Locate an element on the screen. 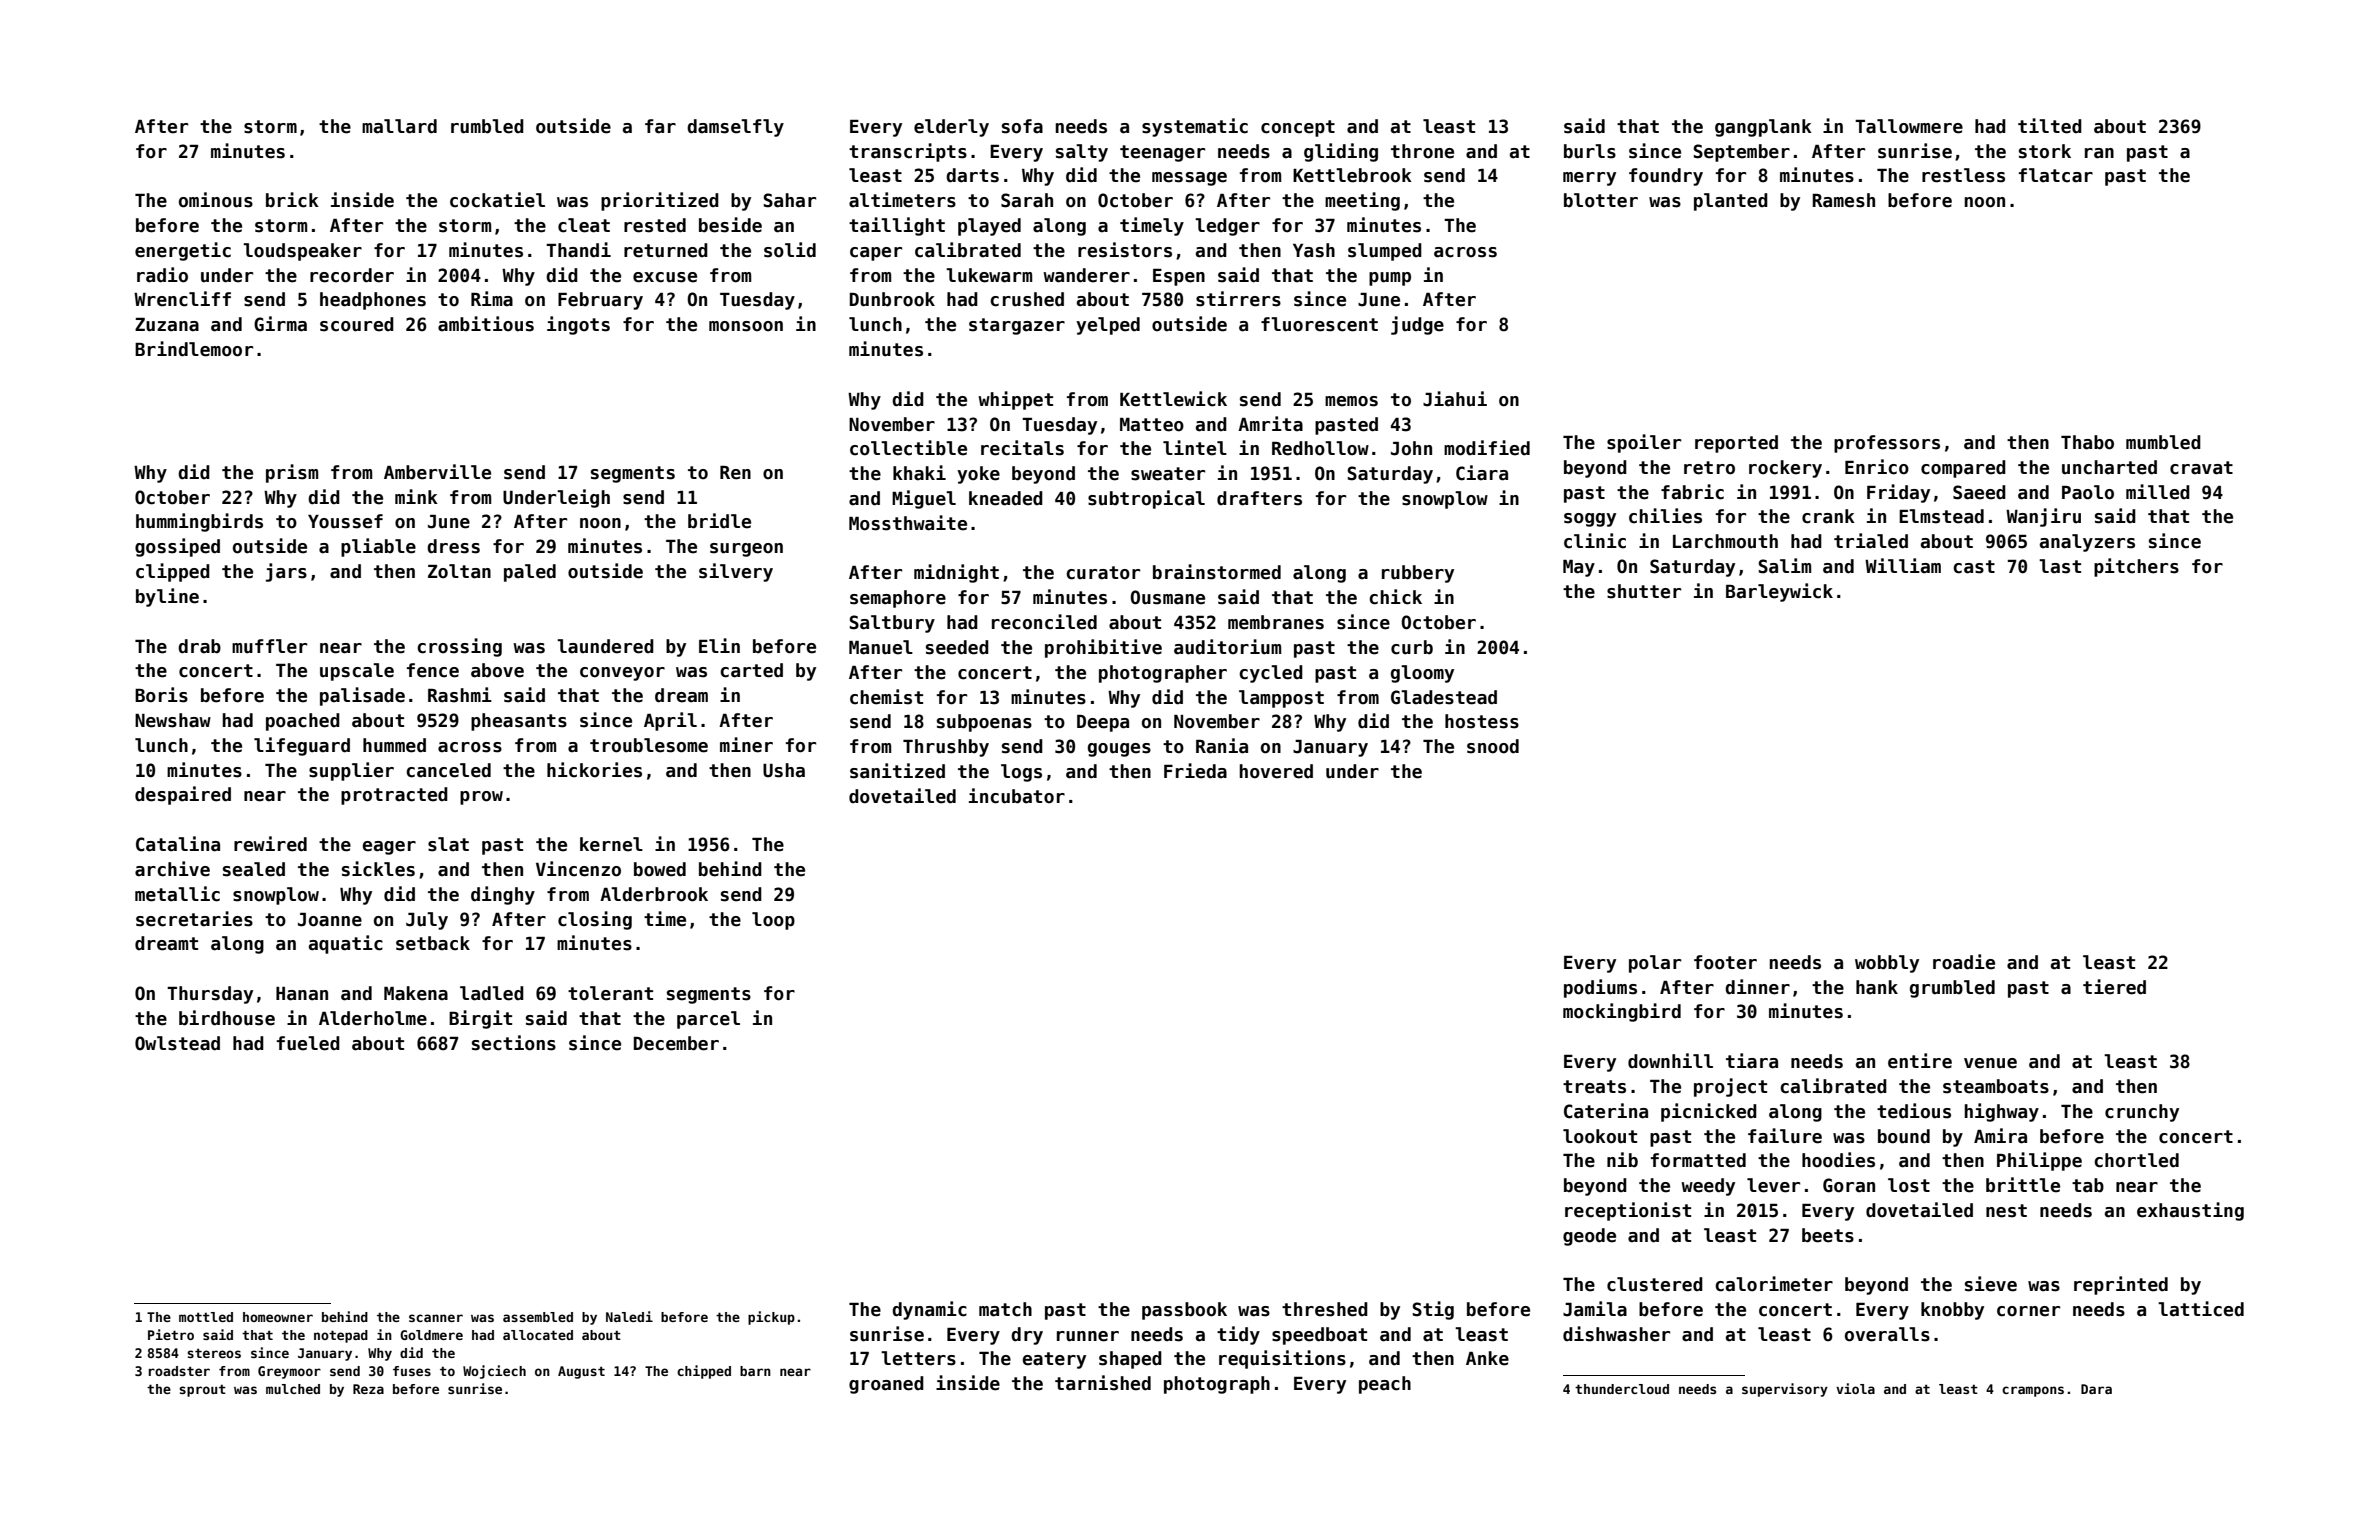 Image resolution: width=2380 pixels, height=1540 pixels. requisitions is located at coordinates (1282, 1359).
